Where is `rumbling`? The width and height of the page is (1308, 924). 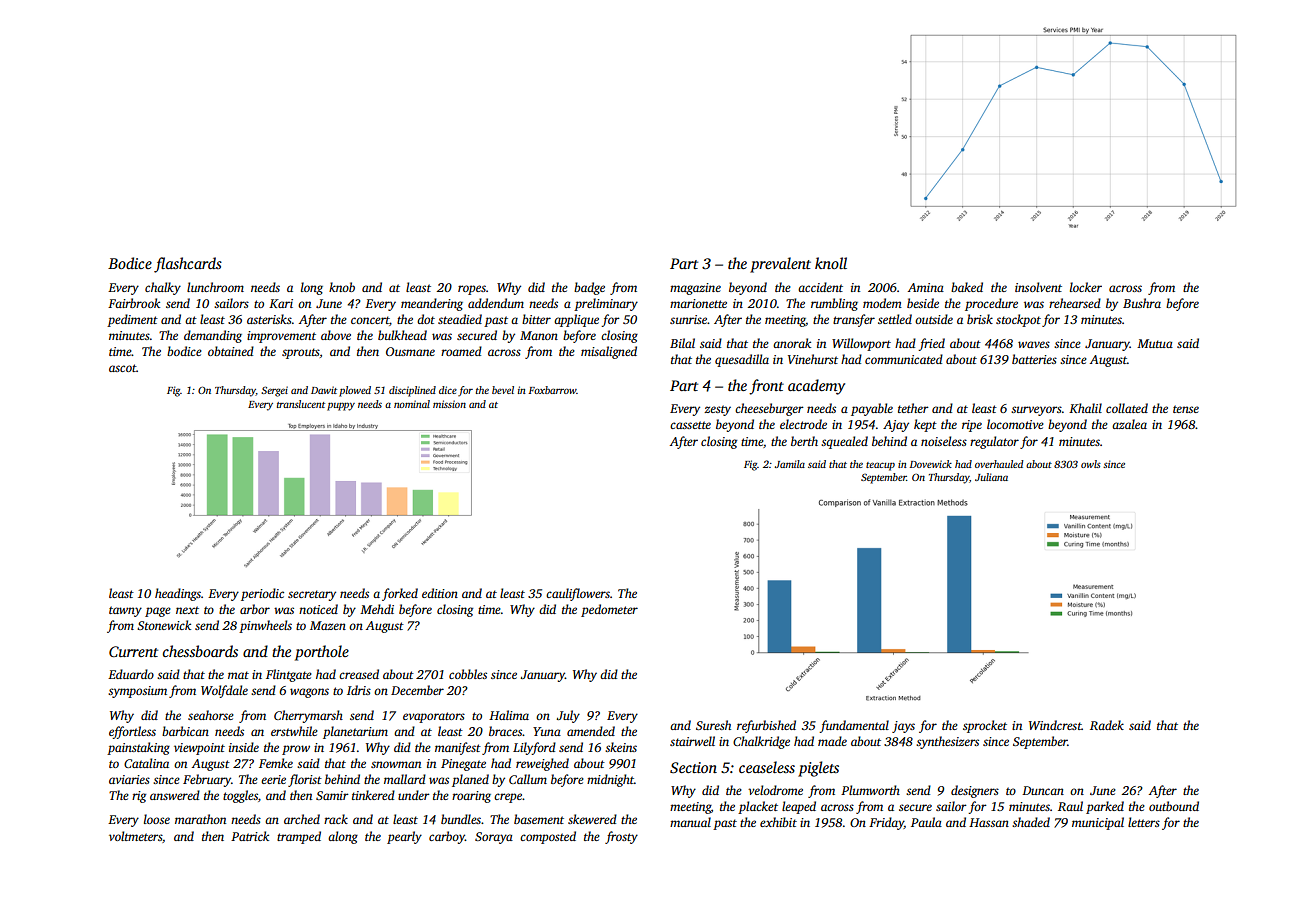 rumbling is located at coordinates (834, 304).
